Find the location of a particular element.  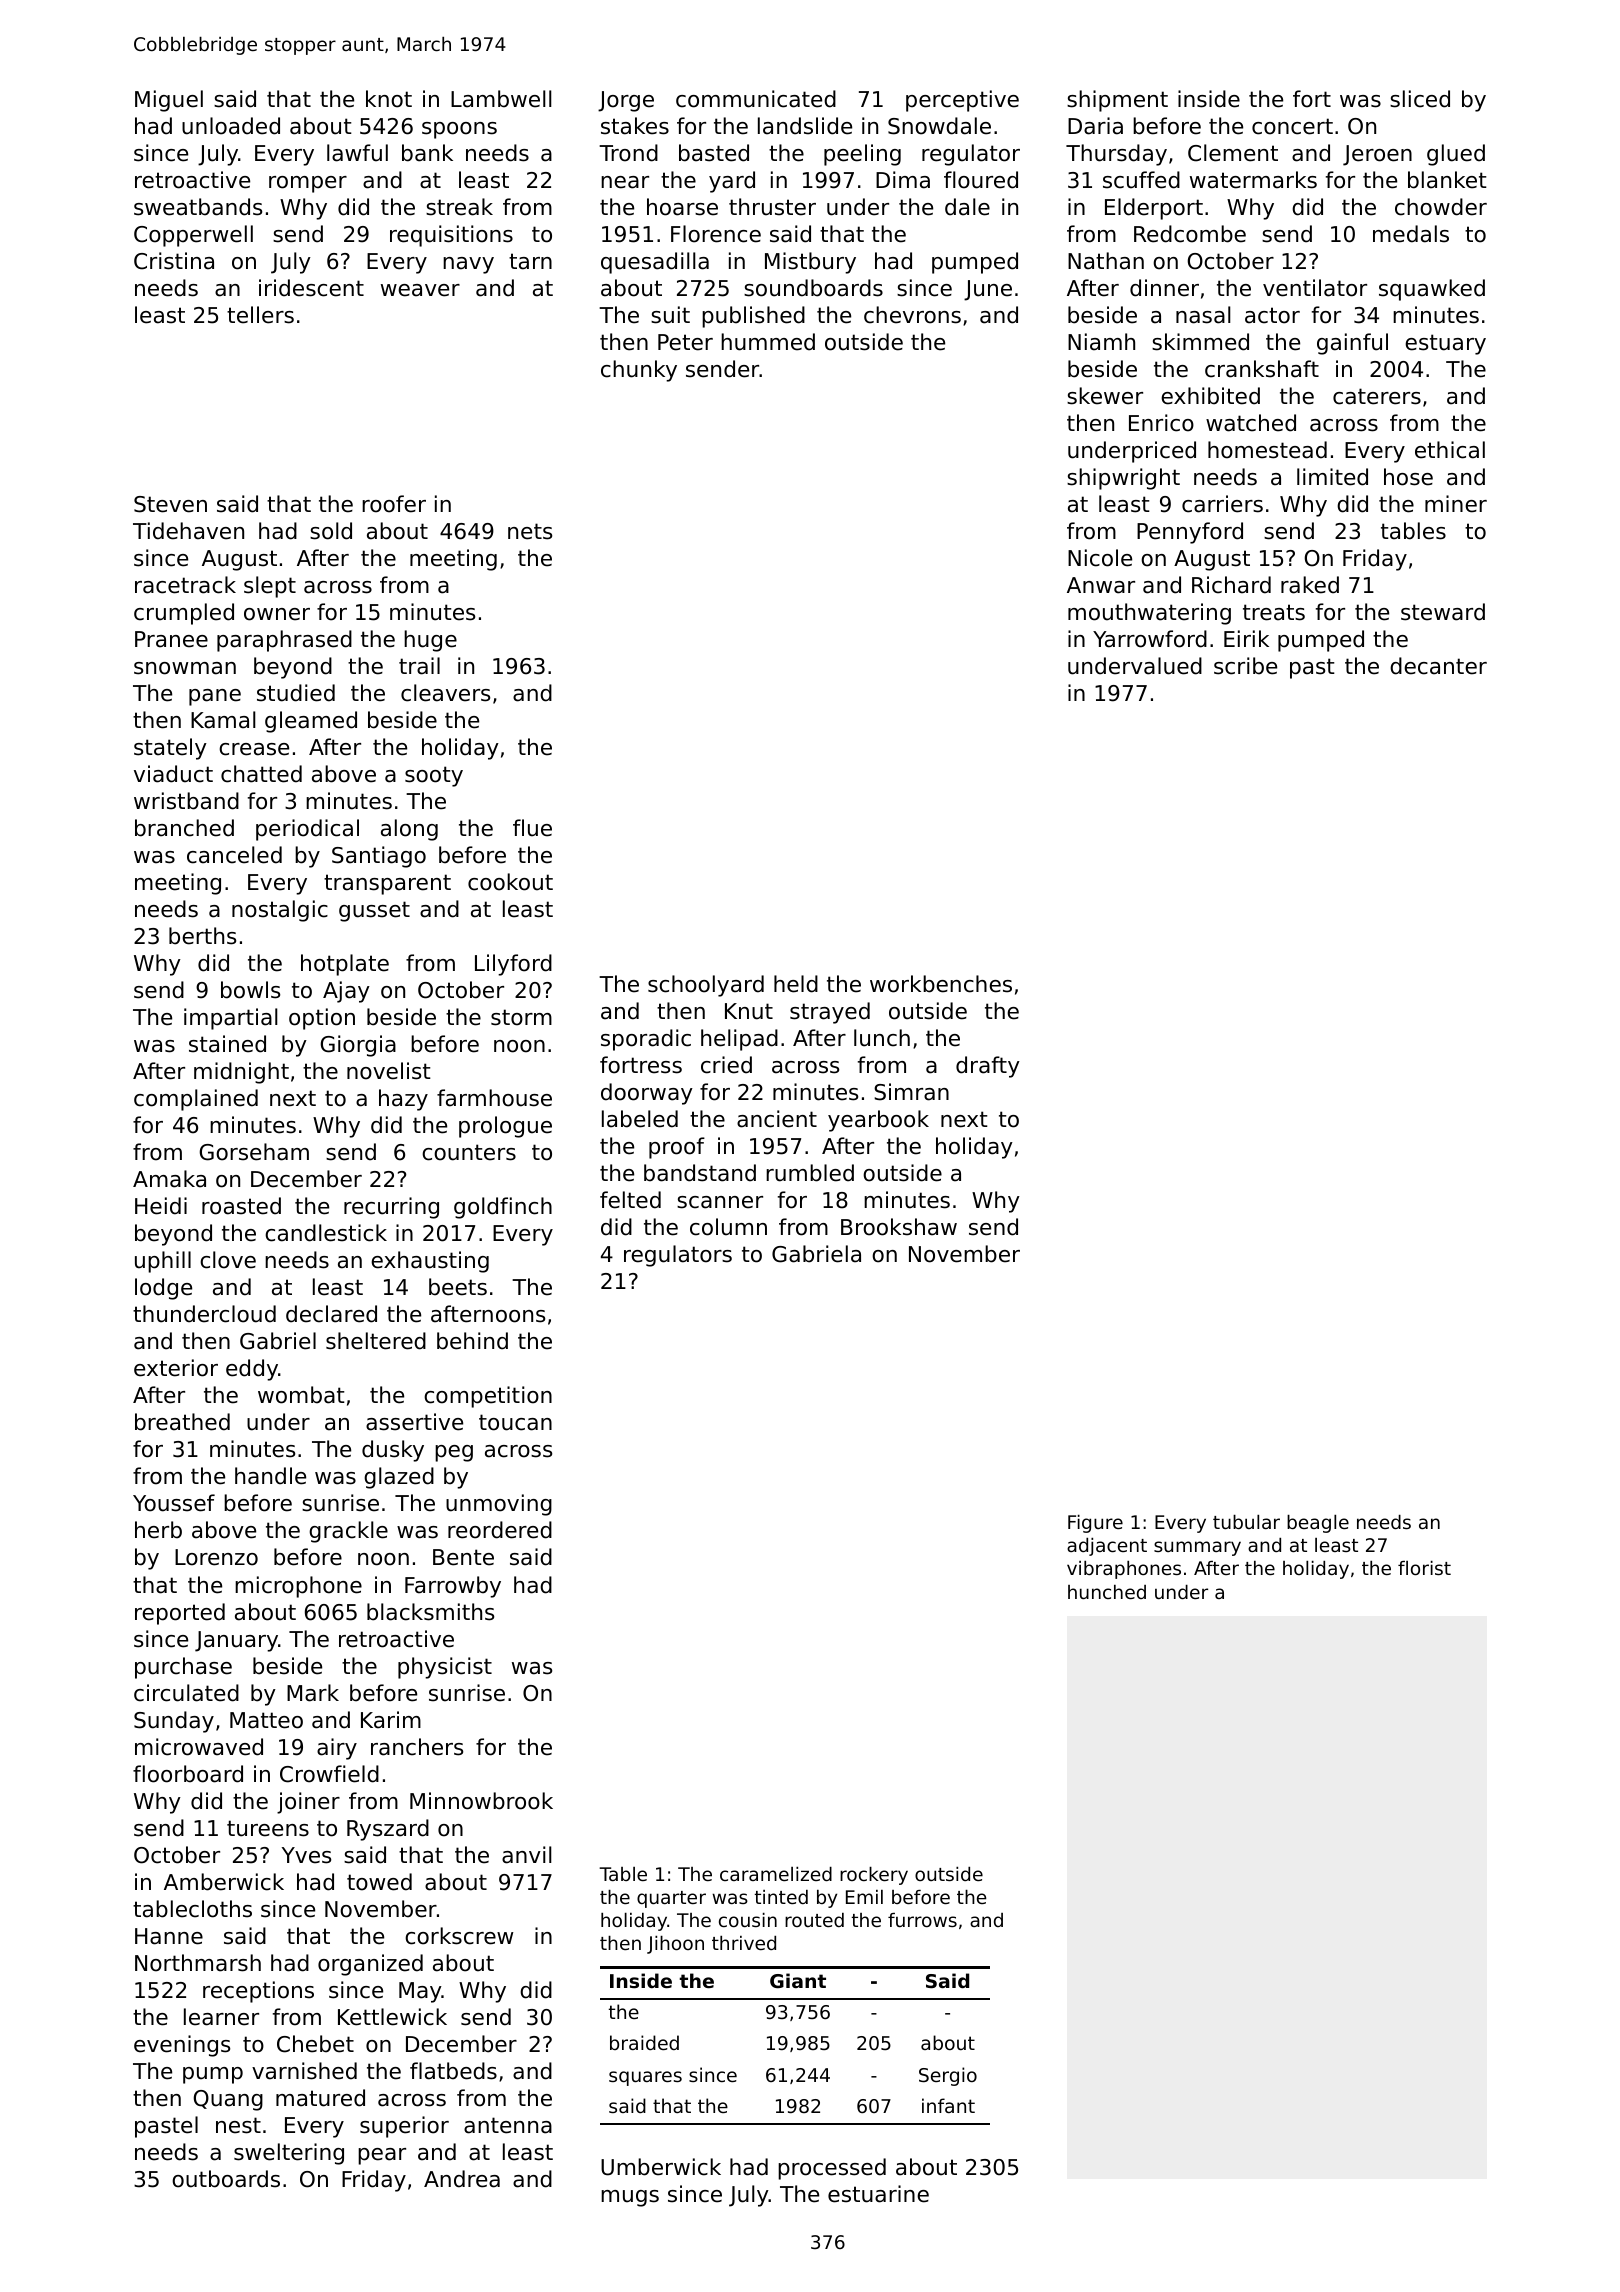

florist is located at coordinates (1424, 1568).
